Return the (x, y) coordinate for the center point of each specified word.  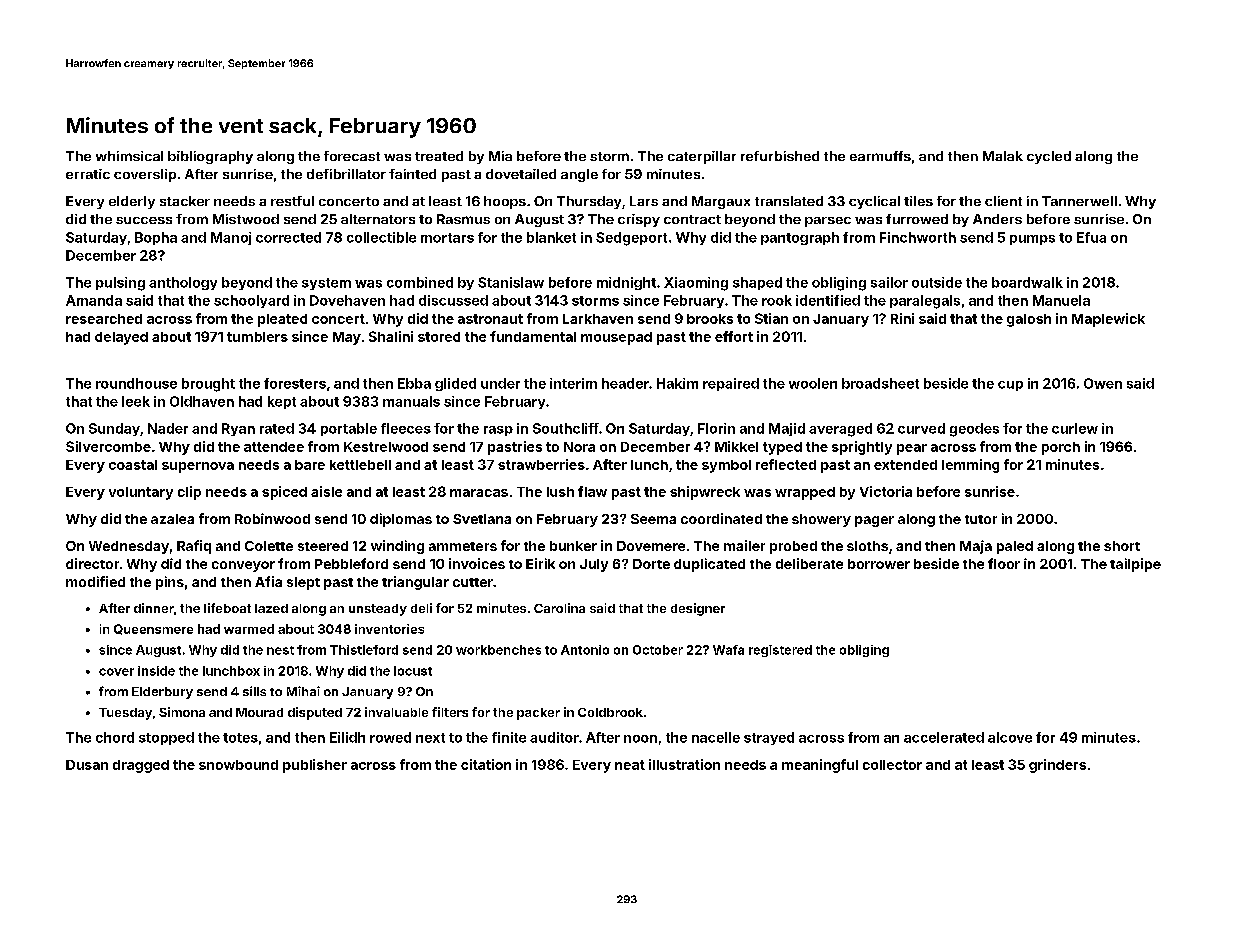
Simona (182, 712)
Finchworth (918, 237)
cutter (473, 582)
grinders (1057, 766)
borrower (879, 564)
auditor (554, 737)
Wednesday (129, 547)
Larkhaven (598, 319)
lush (560, 492)
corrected (288, 237)
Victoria (886, 491)
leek (136, 401)
